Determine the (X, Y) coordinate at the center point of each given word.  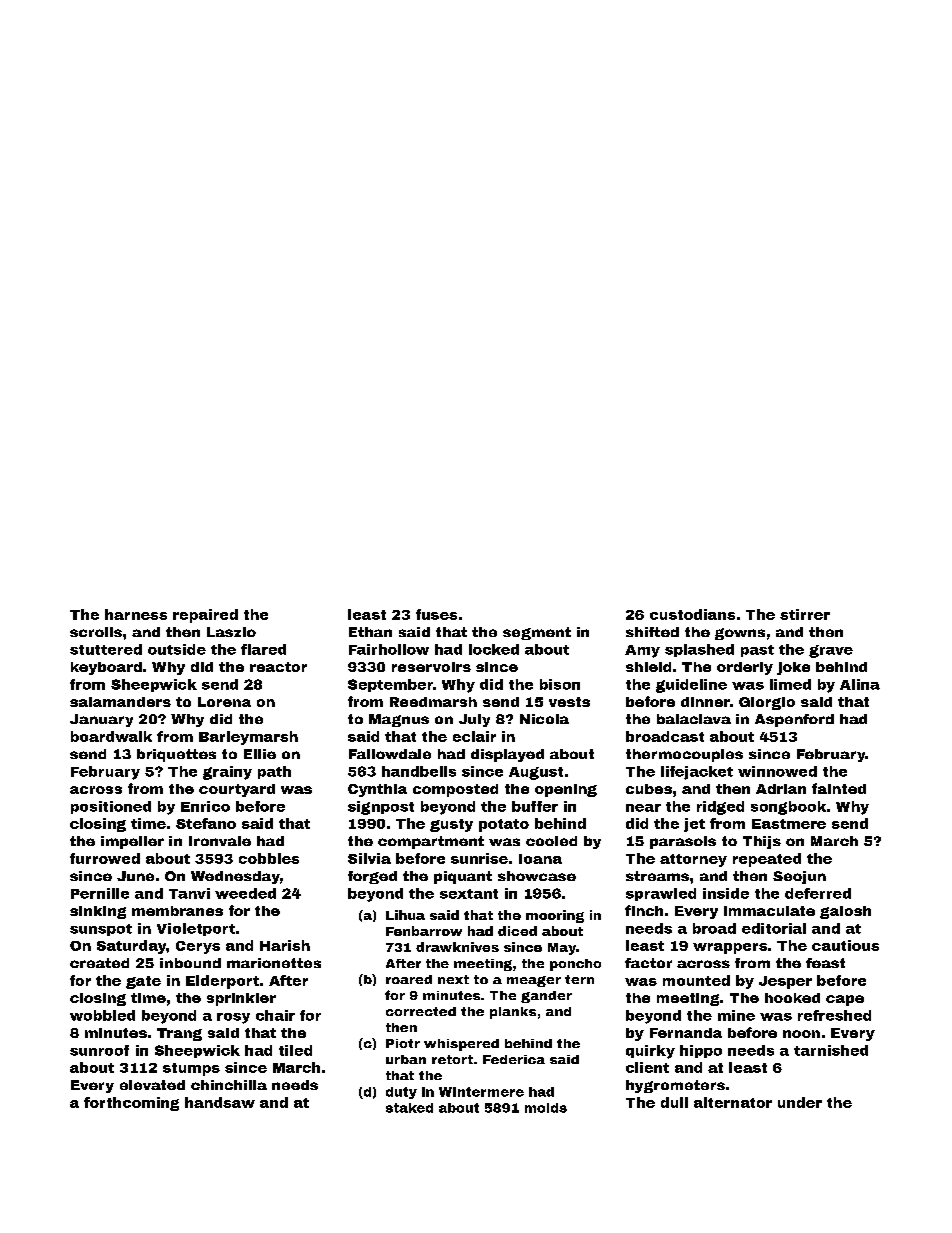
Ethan (370, 632)
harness (136, 614)
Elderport (222, 982)
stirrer (805, 614)
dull (674, 1102)
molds (546, 1108)
